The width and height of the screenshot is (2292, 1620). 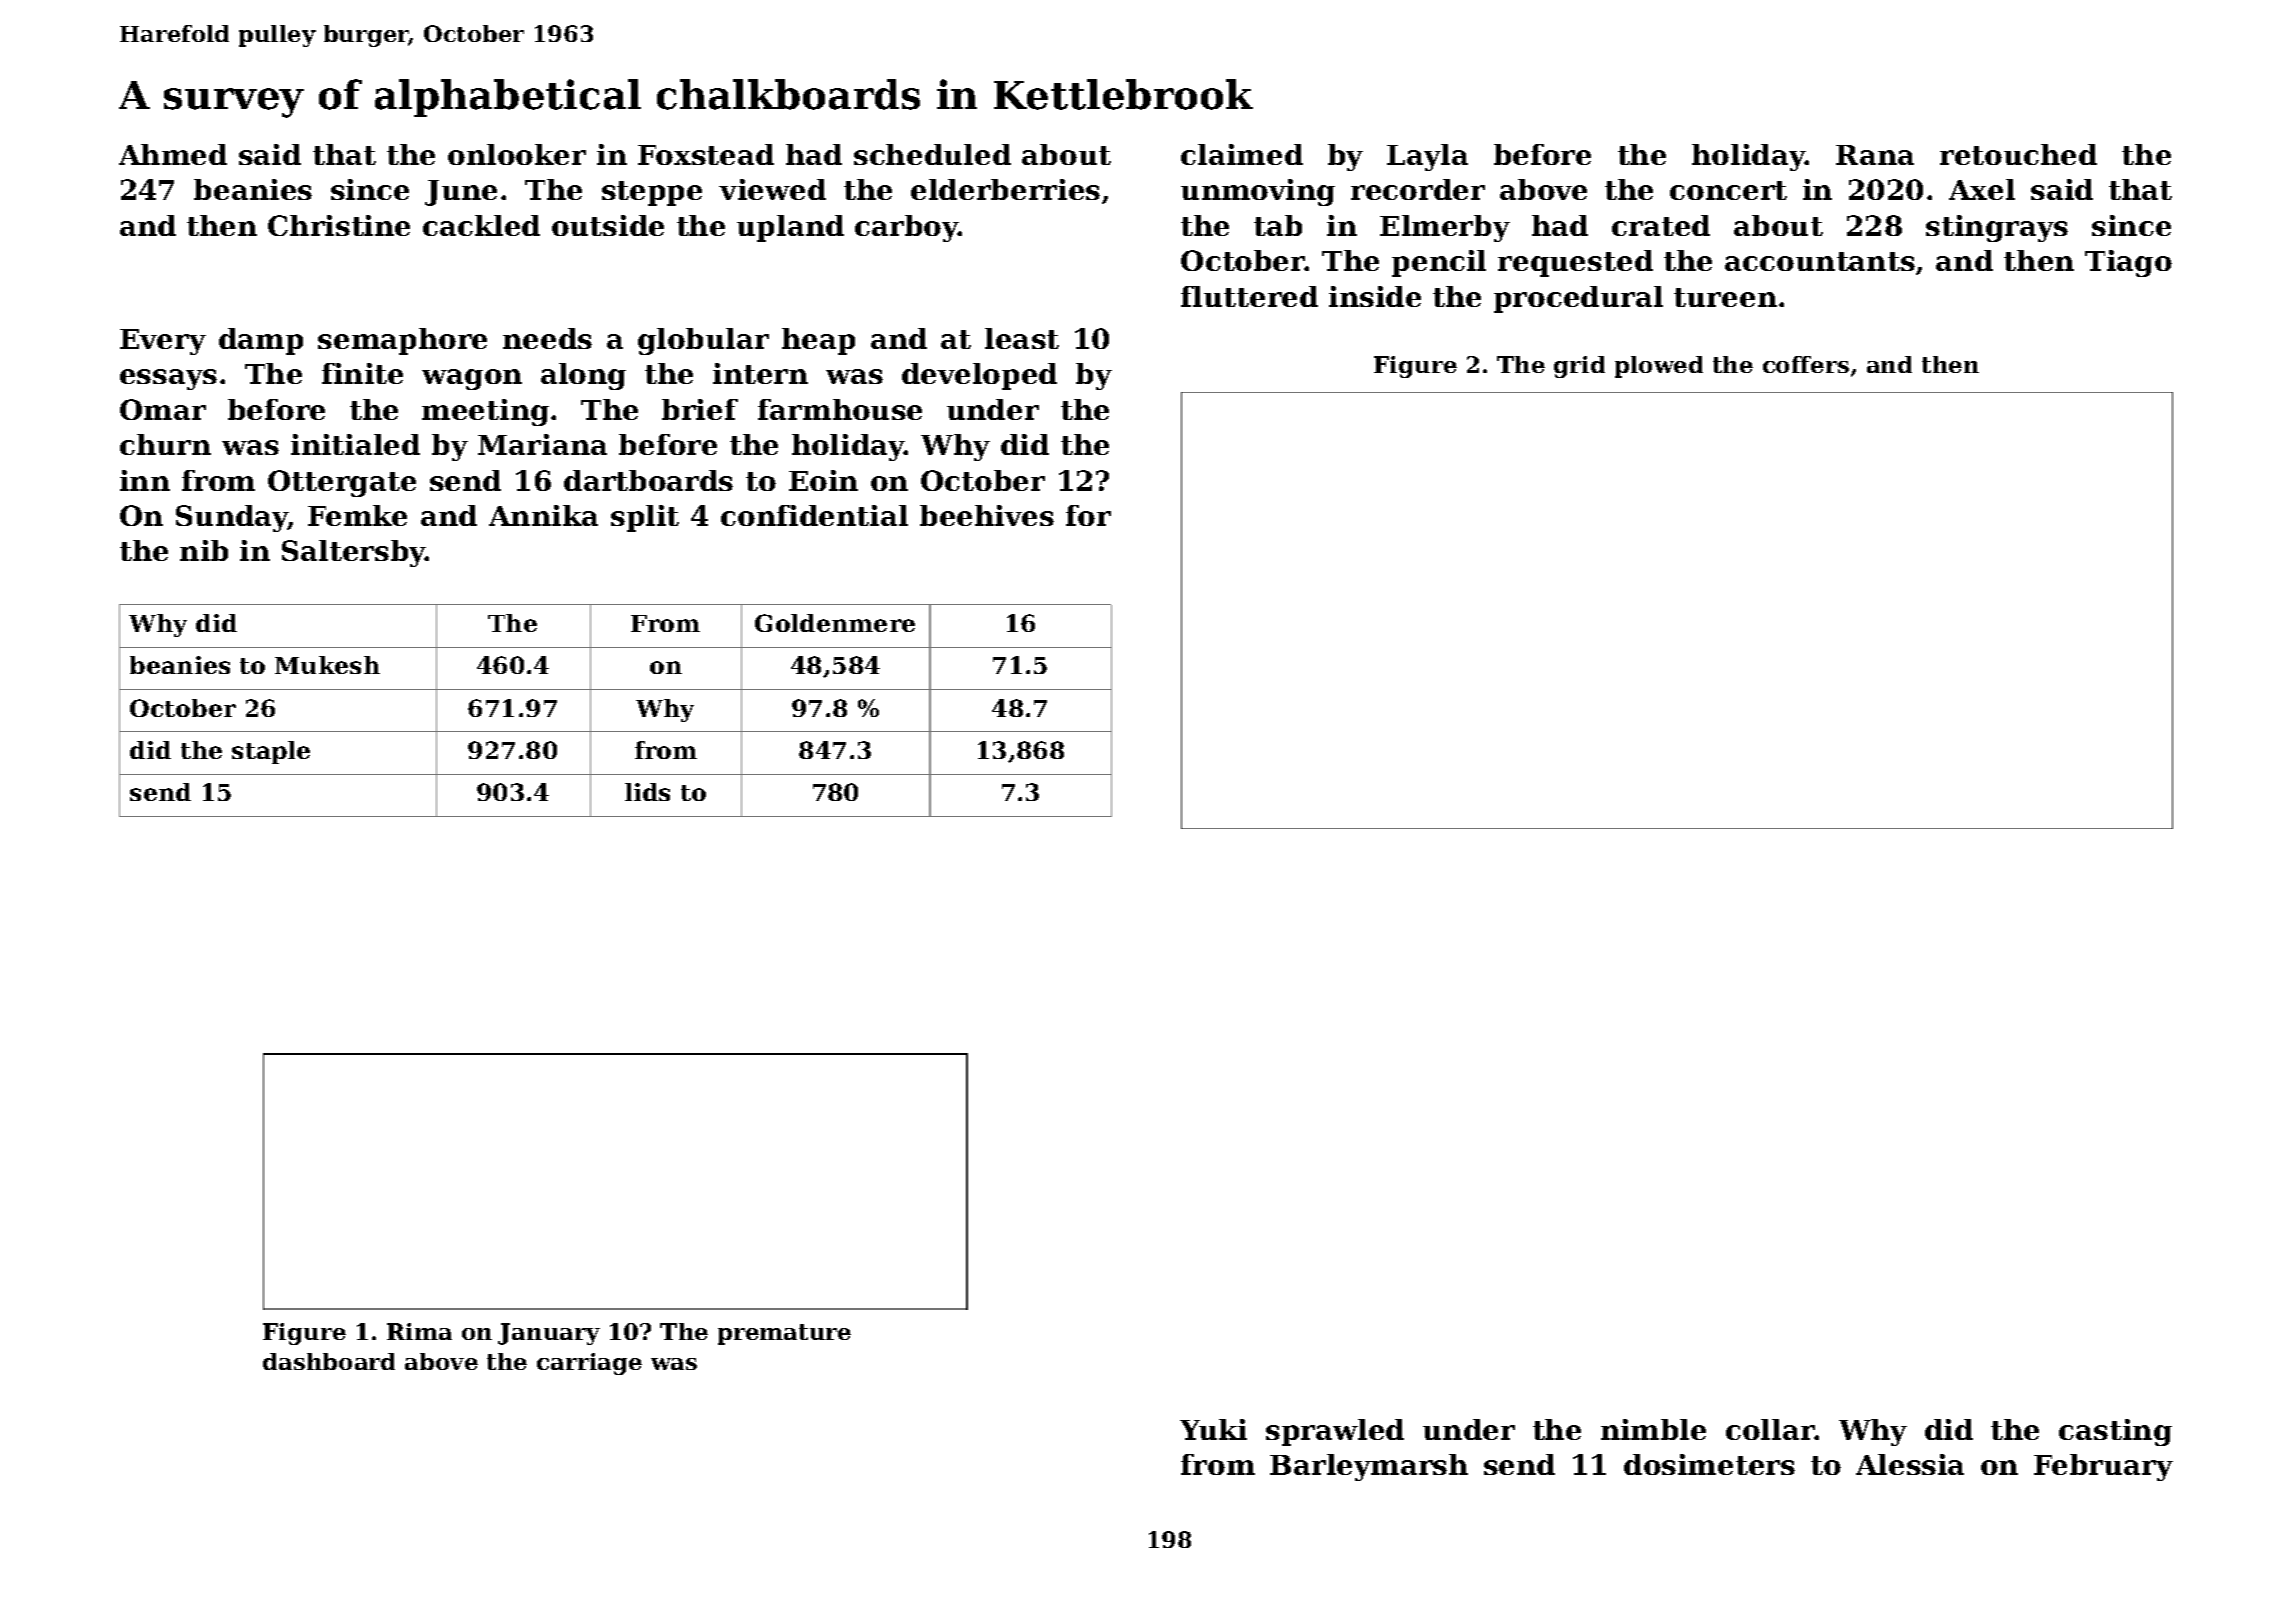 What do you see at coordinates (2103, 1467) in the screenshot?
I see `February` at bounding box center [2103, 1467].
